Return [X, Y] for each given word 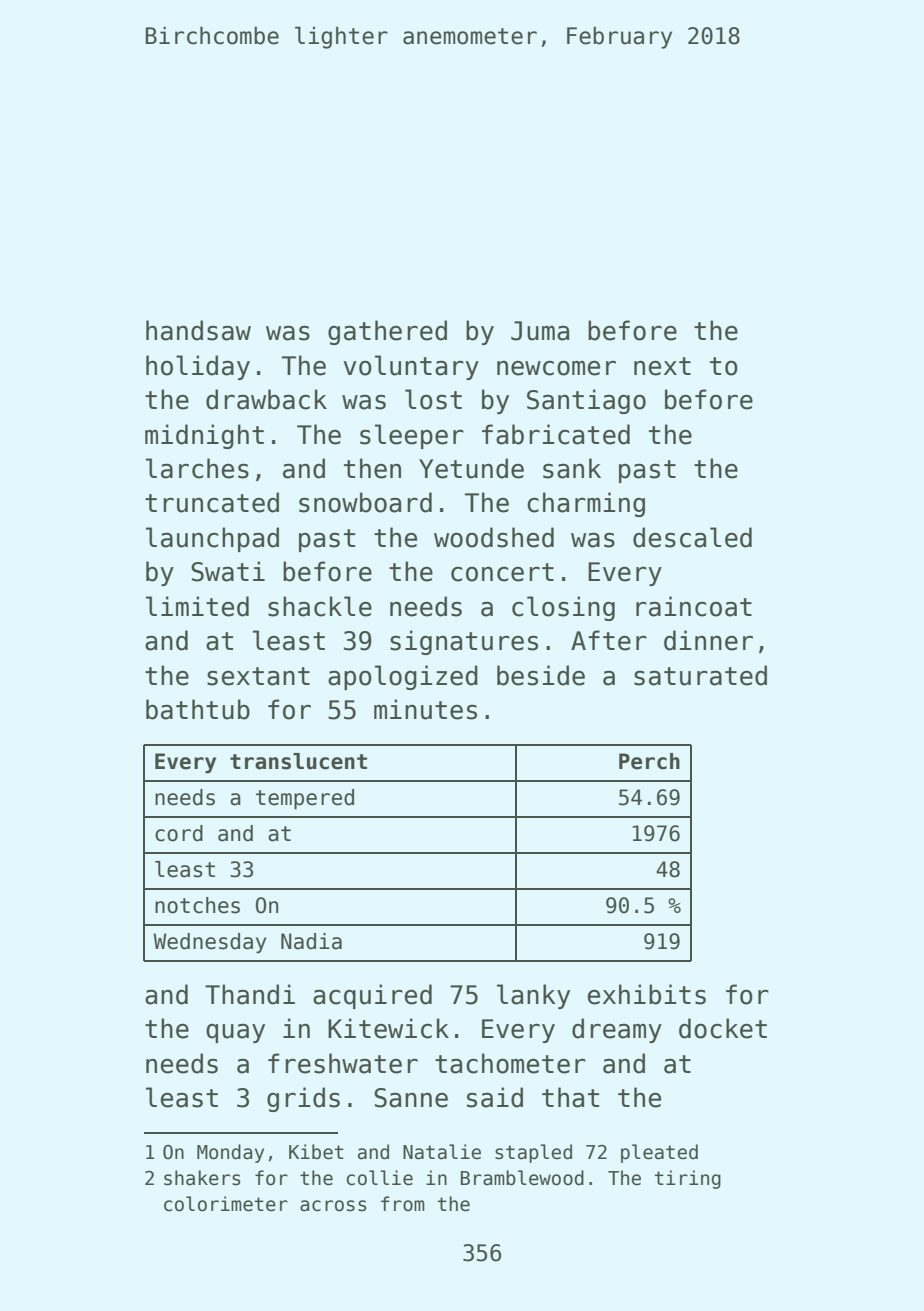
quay [235, 1033]
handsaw [198, 330]
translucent [298, 761]
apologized [403, 677]
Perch [649, 761]
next [662, 366]
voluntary [411, 367]
